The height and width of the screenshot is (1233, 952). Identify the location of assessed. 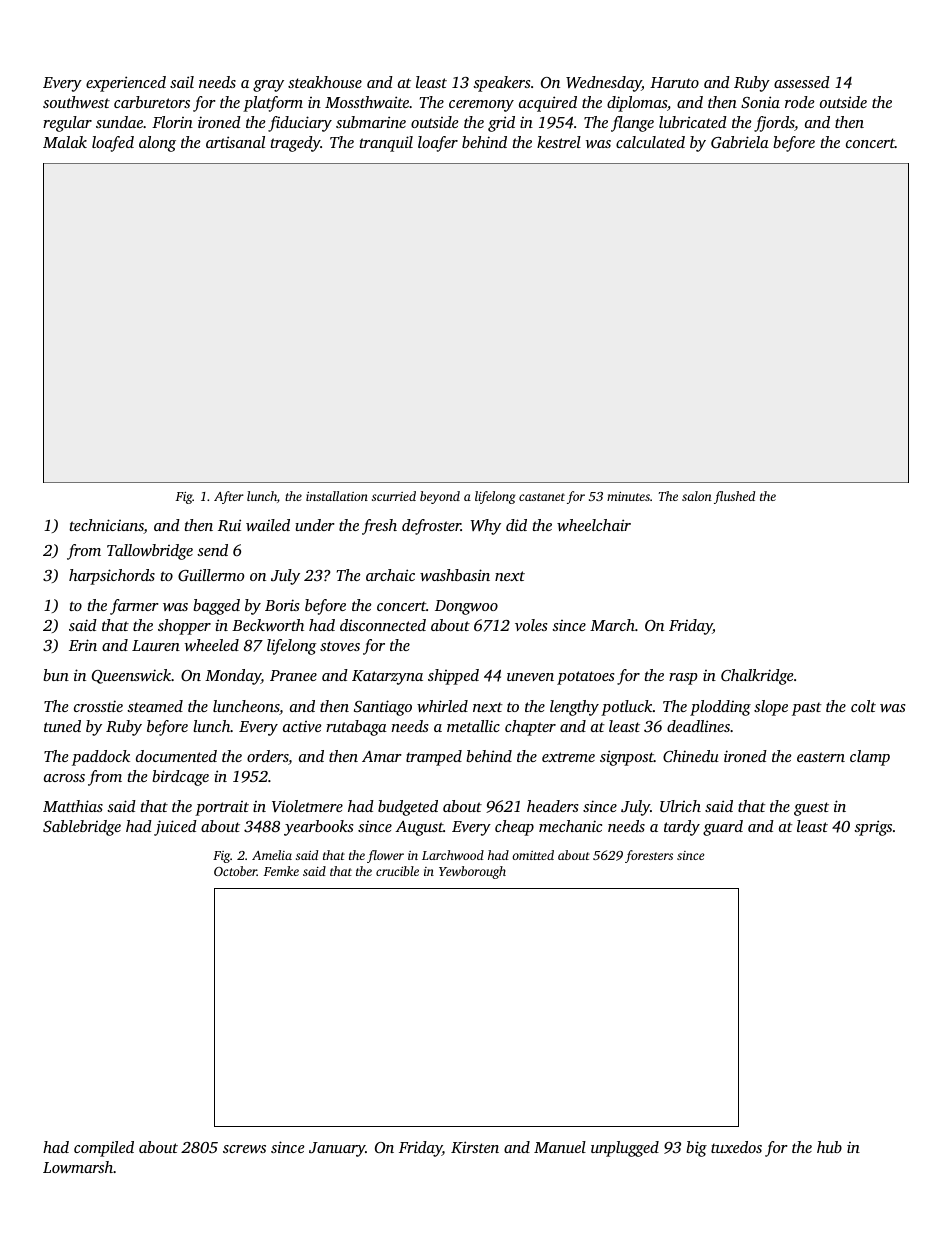
(802, 82).
